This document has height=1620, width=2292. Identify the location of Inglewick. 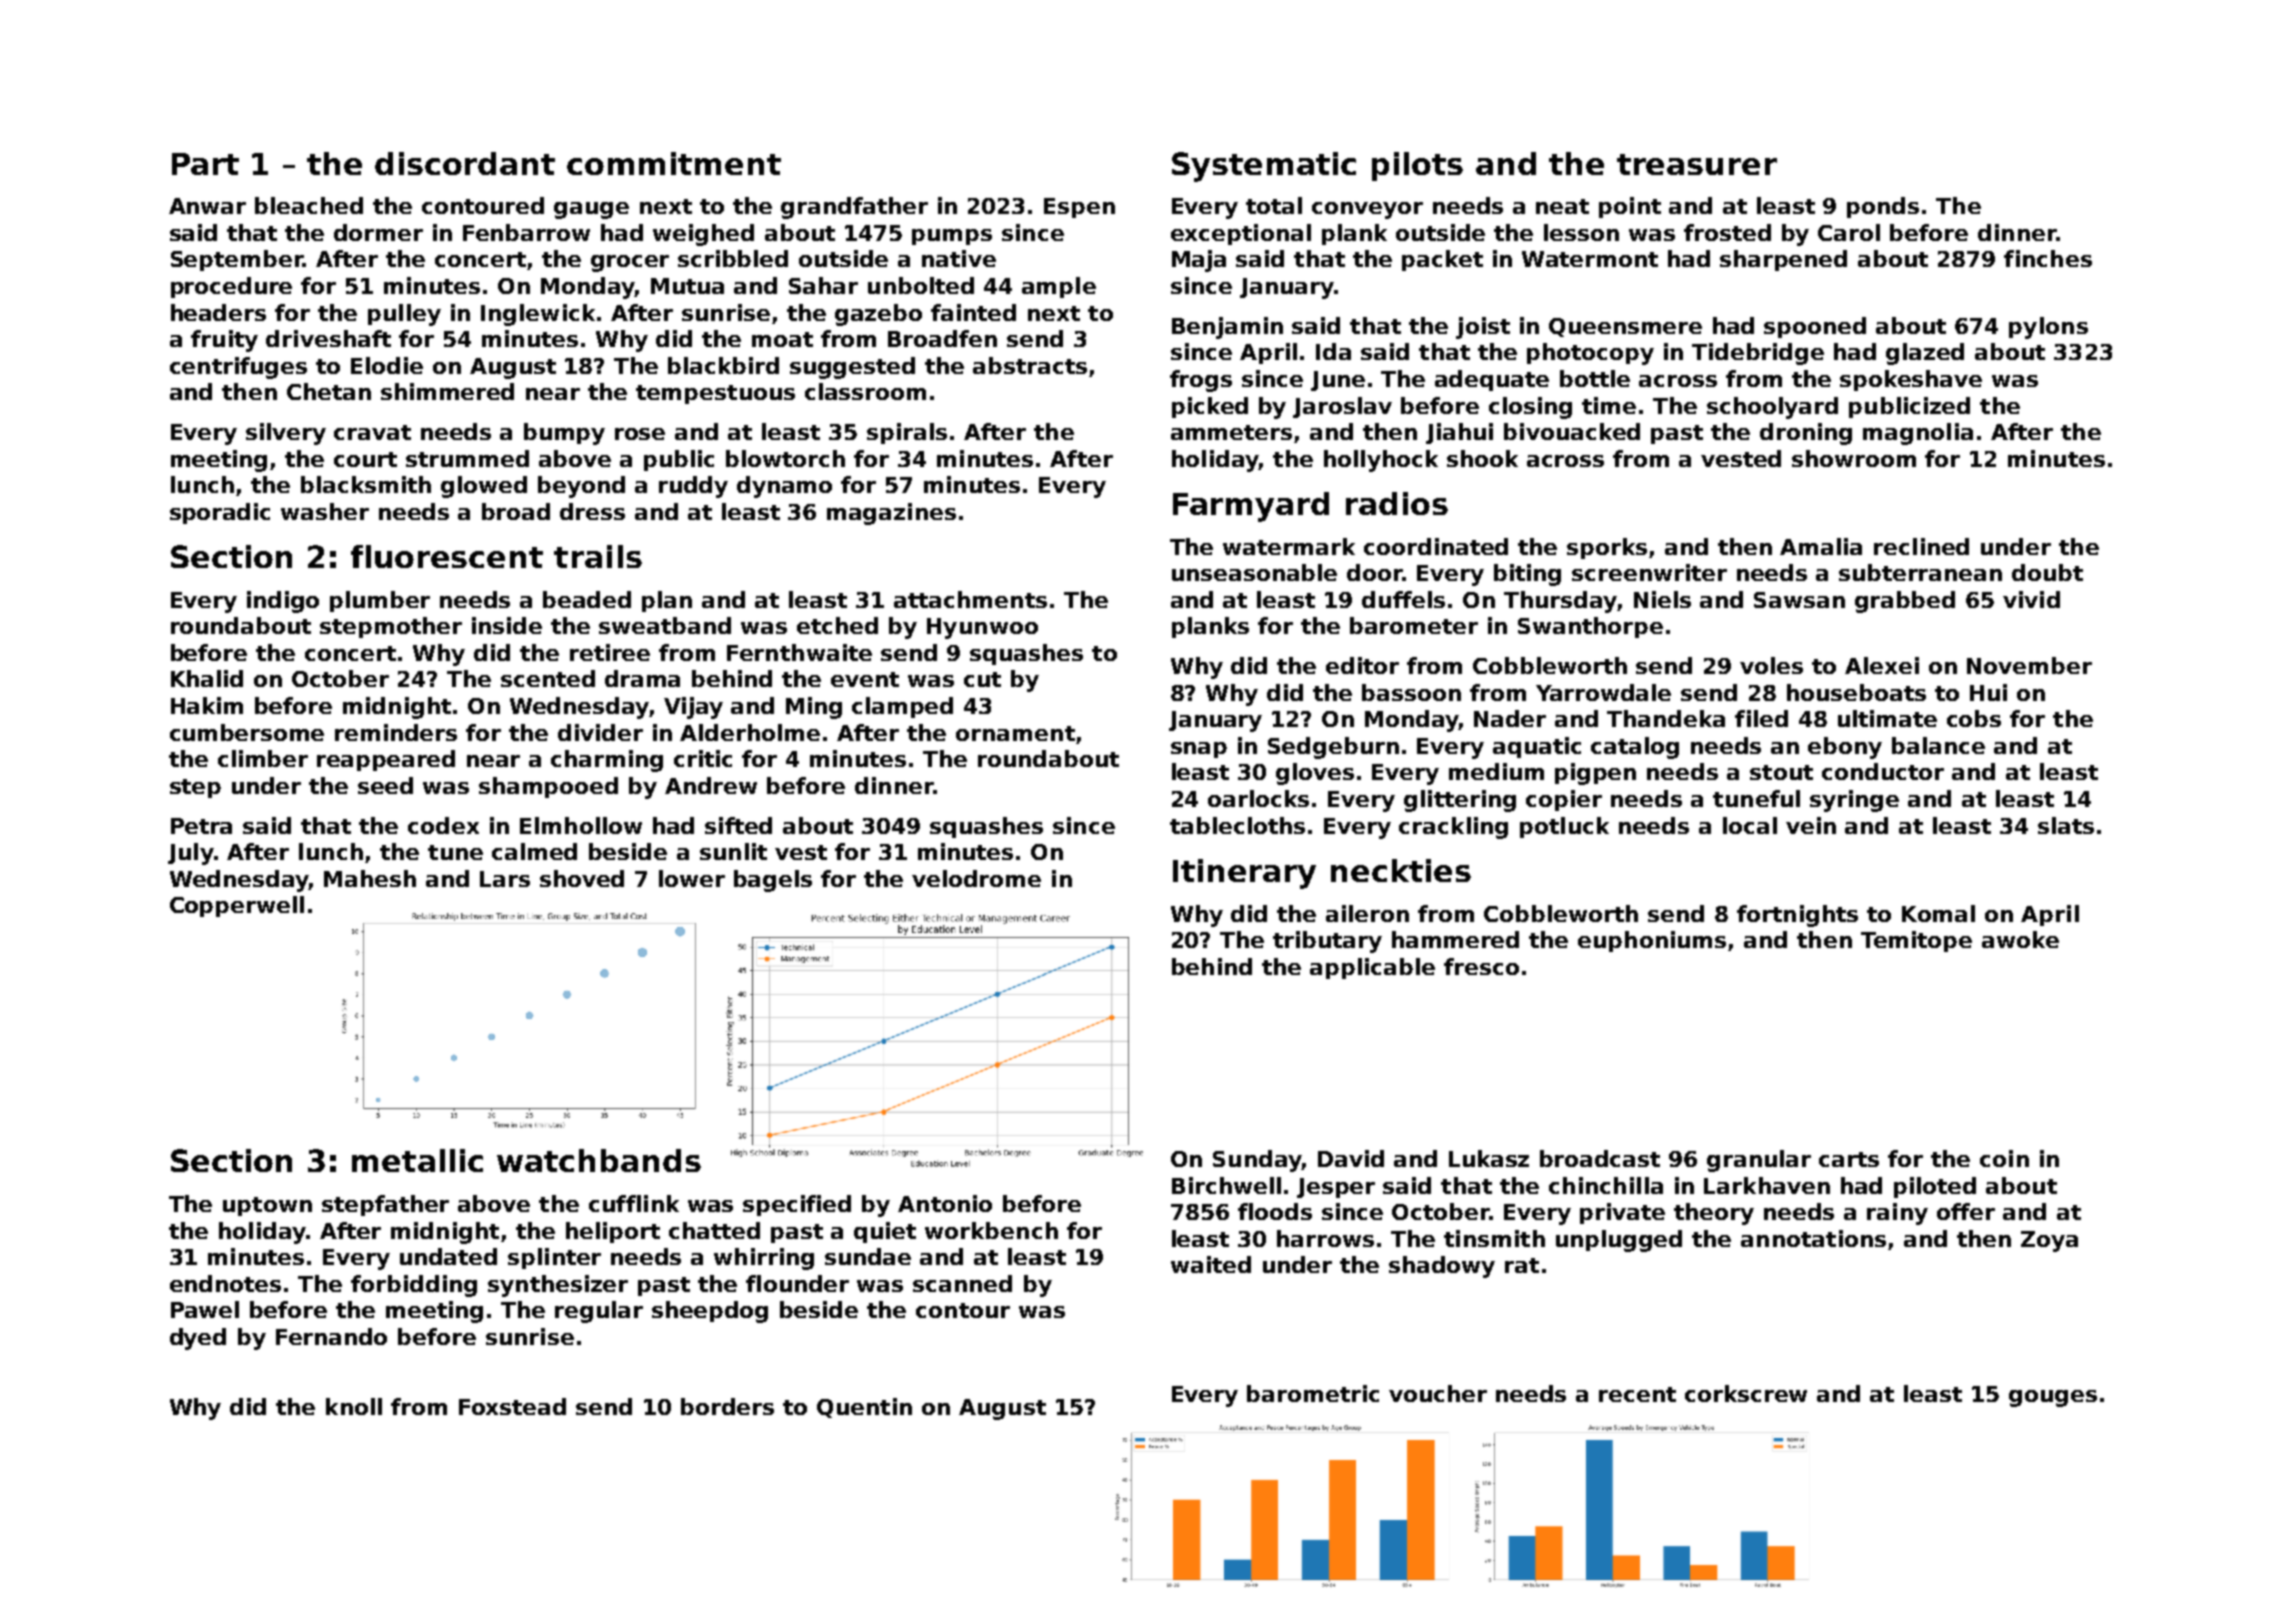
(538, 315).
